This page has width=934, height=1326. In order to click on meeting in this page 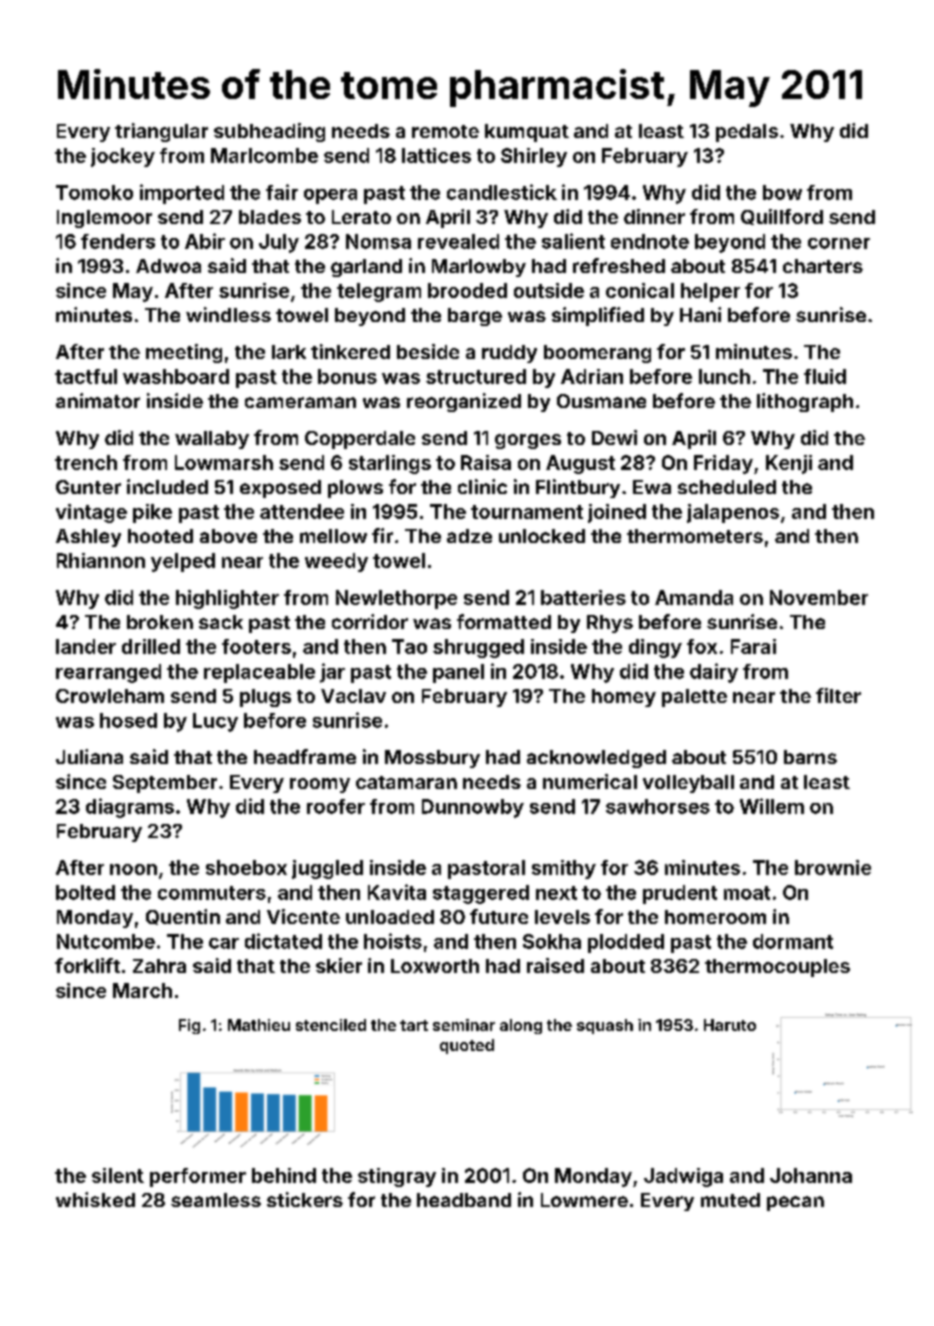, I will do `click(184, 353)`.
